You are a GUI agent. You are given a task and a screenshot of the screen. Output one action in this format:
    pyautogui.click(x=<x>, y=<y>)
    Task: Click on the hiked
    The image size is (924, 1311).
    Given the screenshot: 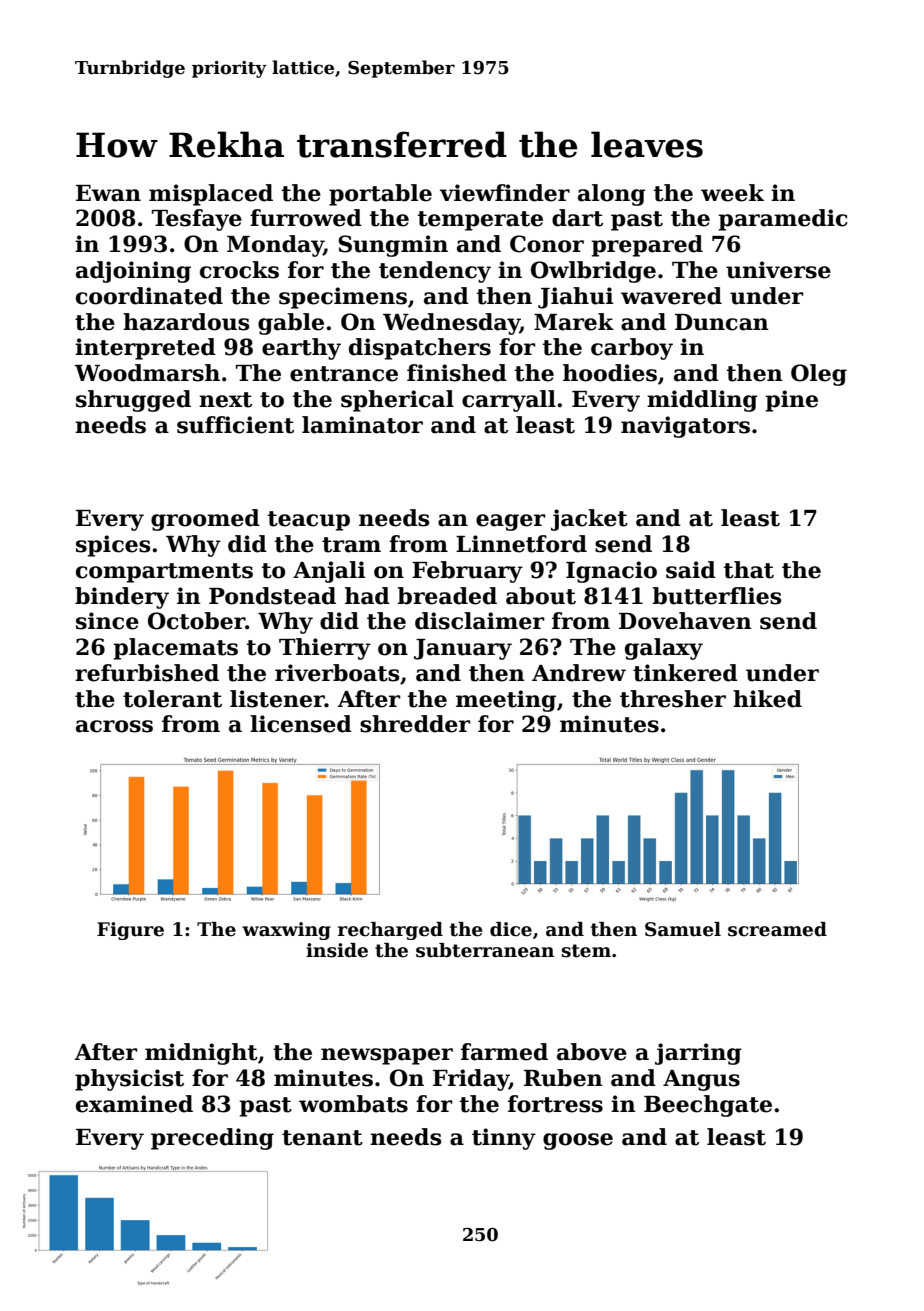 What is the action you would take?
    pyautogui.click(x=767, y=699)
